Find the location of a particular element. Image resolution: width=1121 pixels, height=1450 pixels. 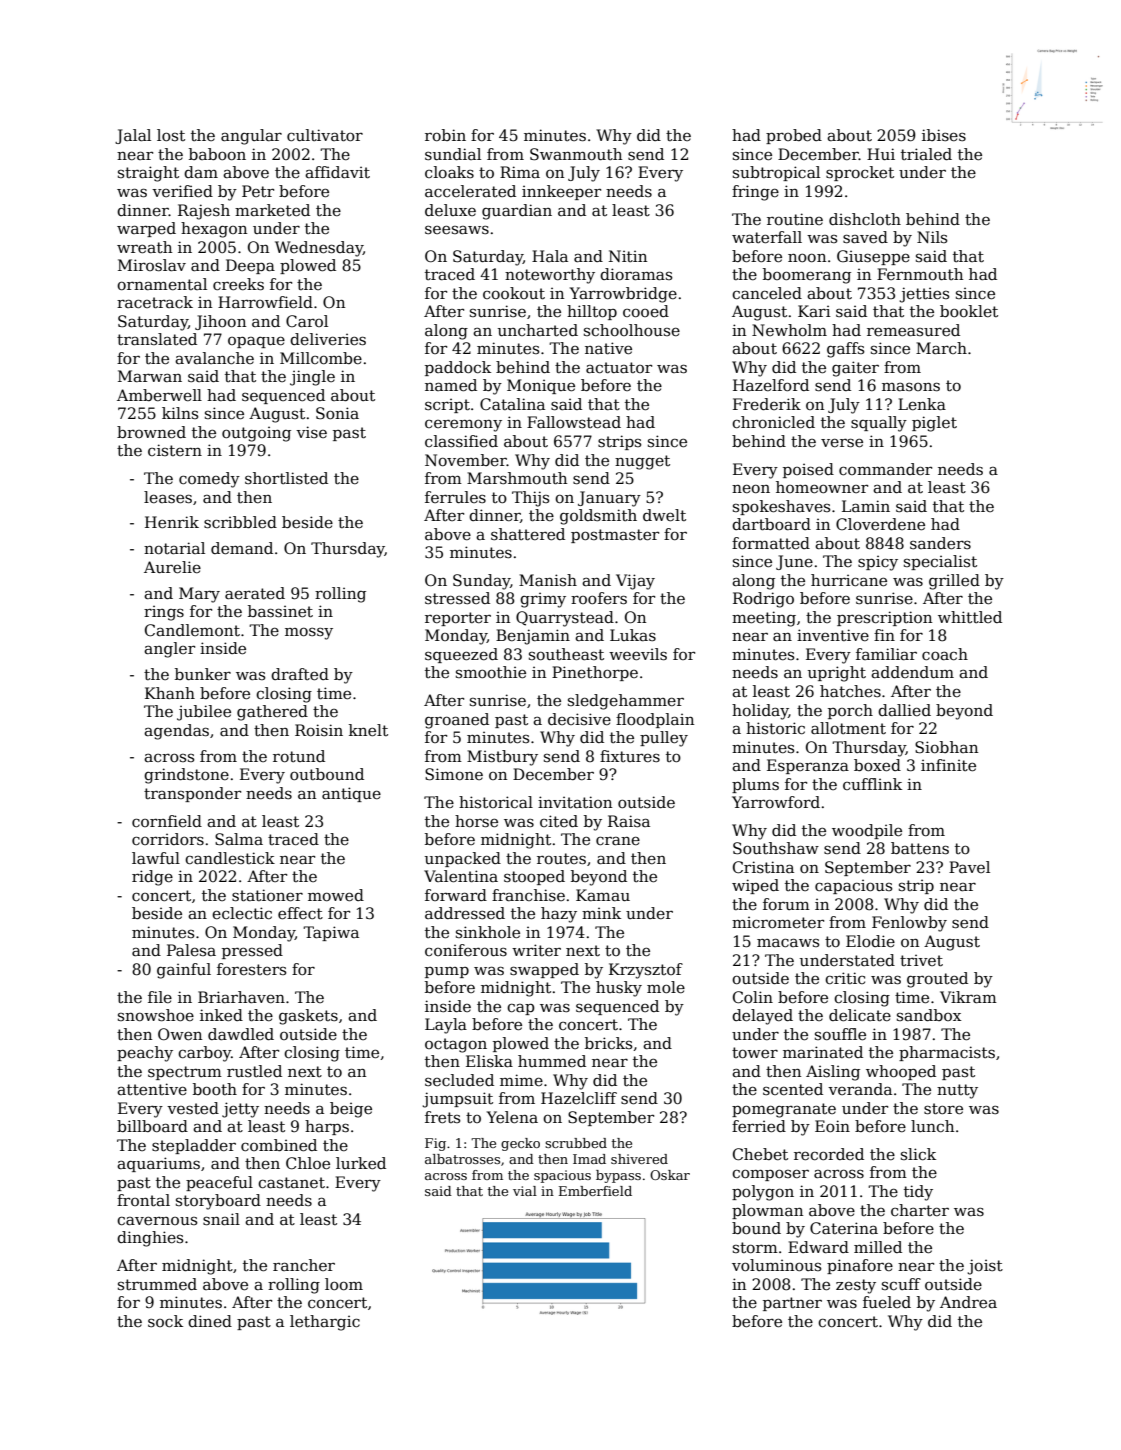

Carol is located at coordinates (307, 321).
